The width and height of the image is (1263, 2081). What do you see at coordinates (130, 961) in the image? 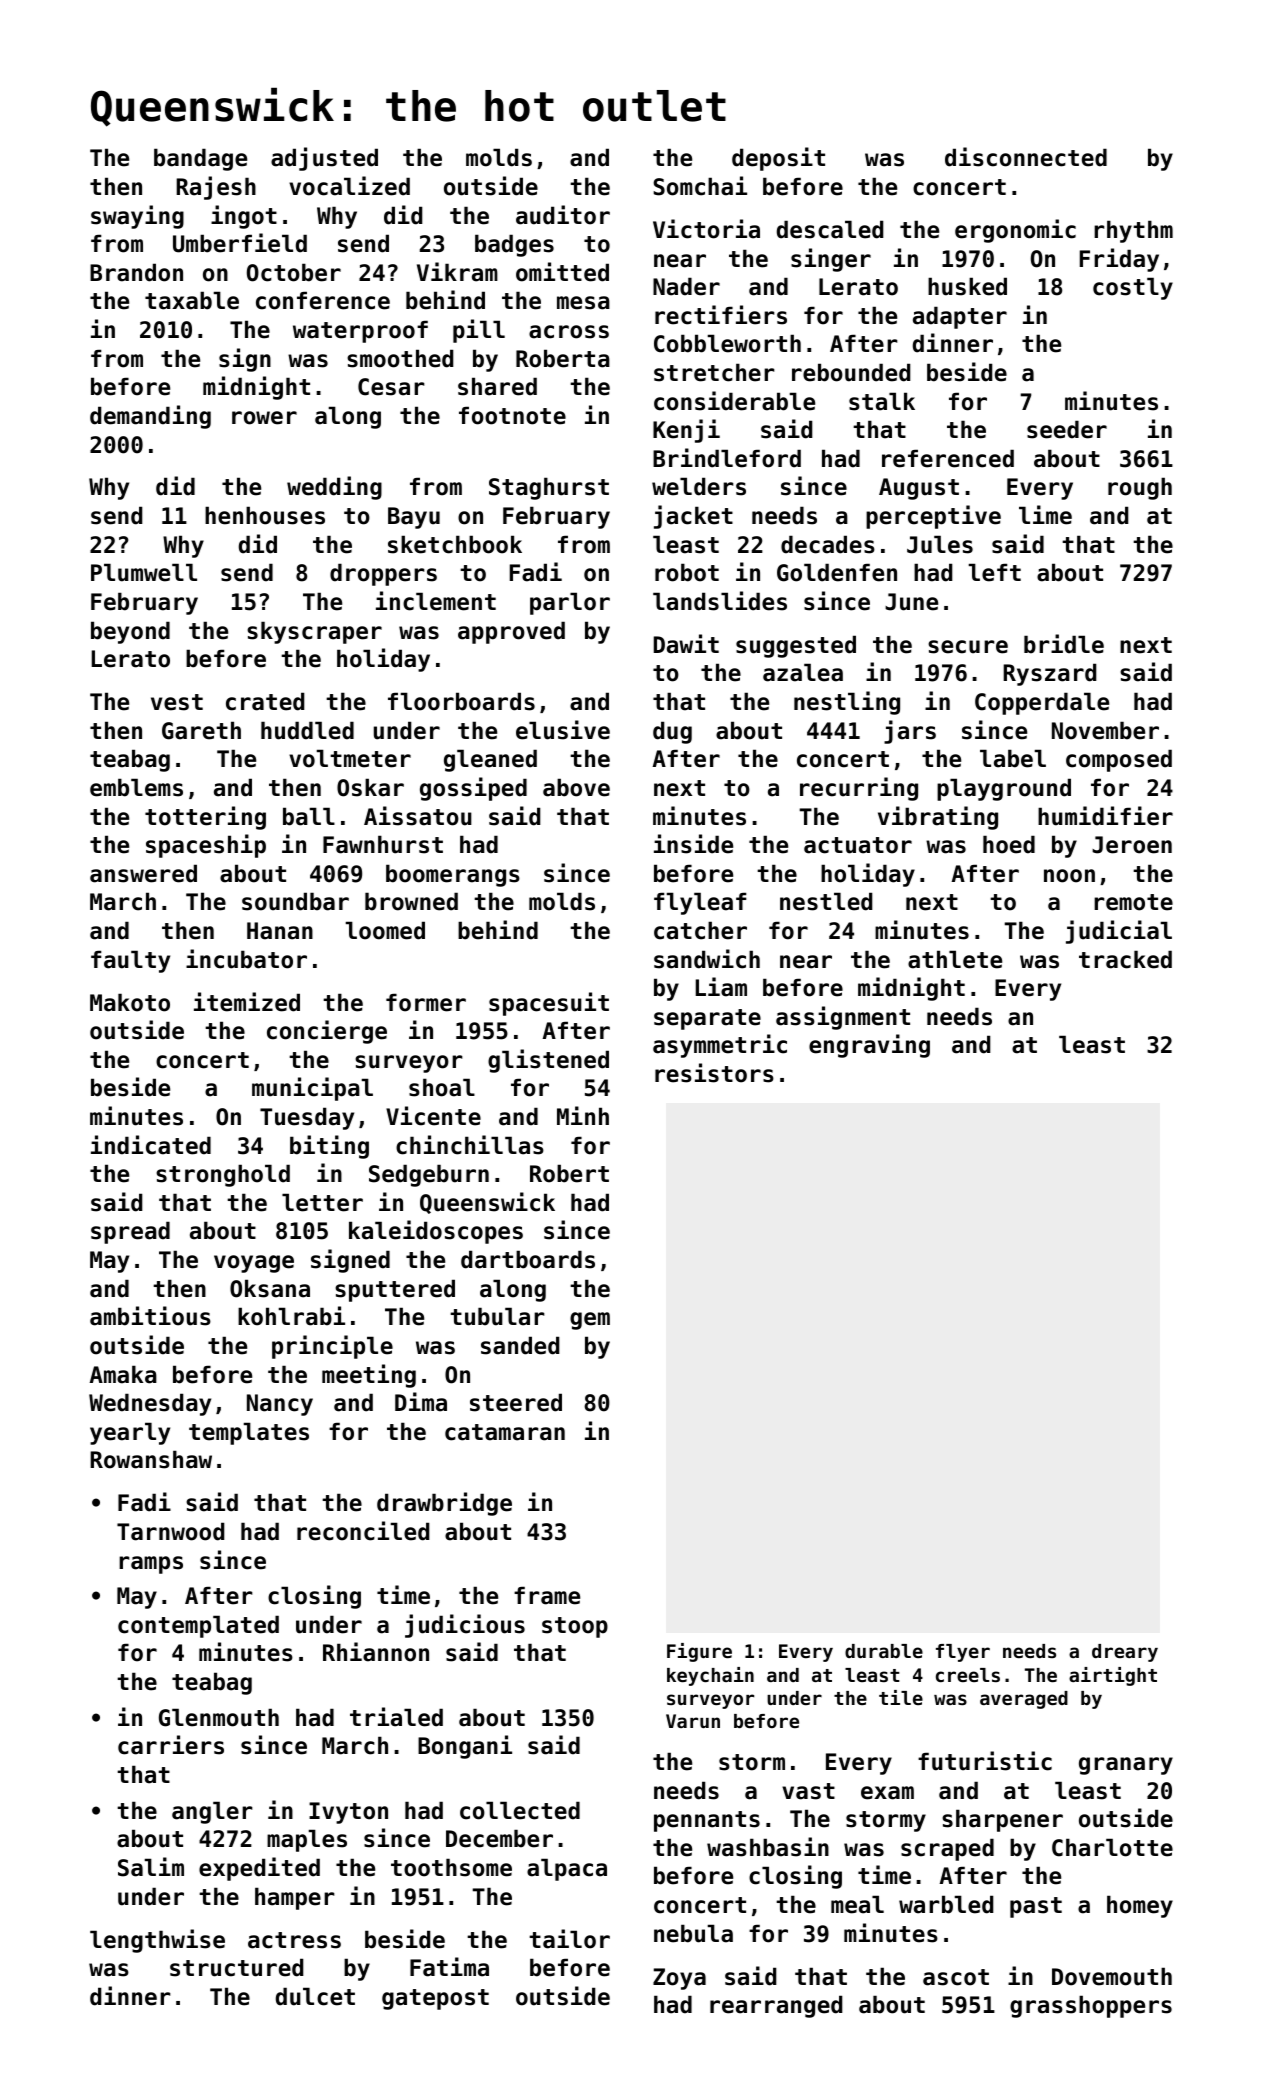
I see `faulty` at bounding box center [130, 961].
